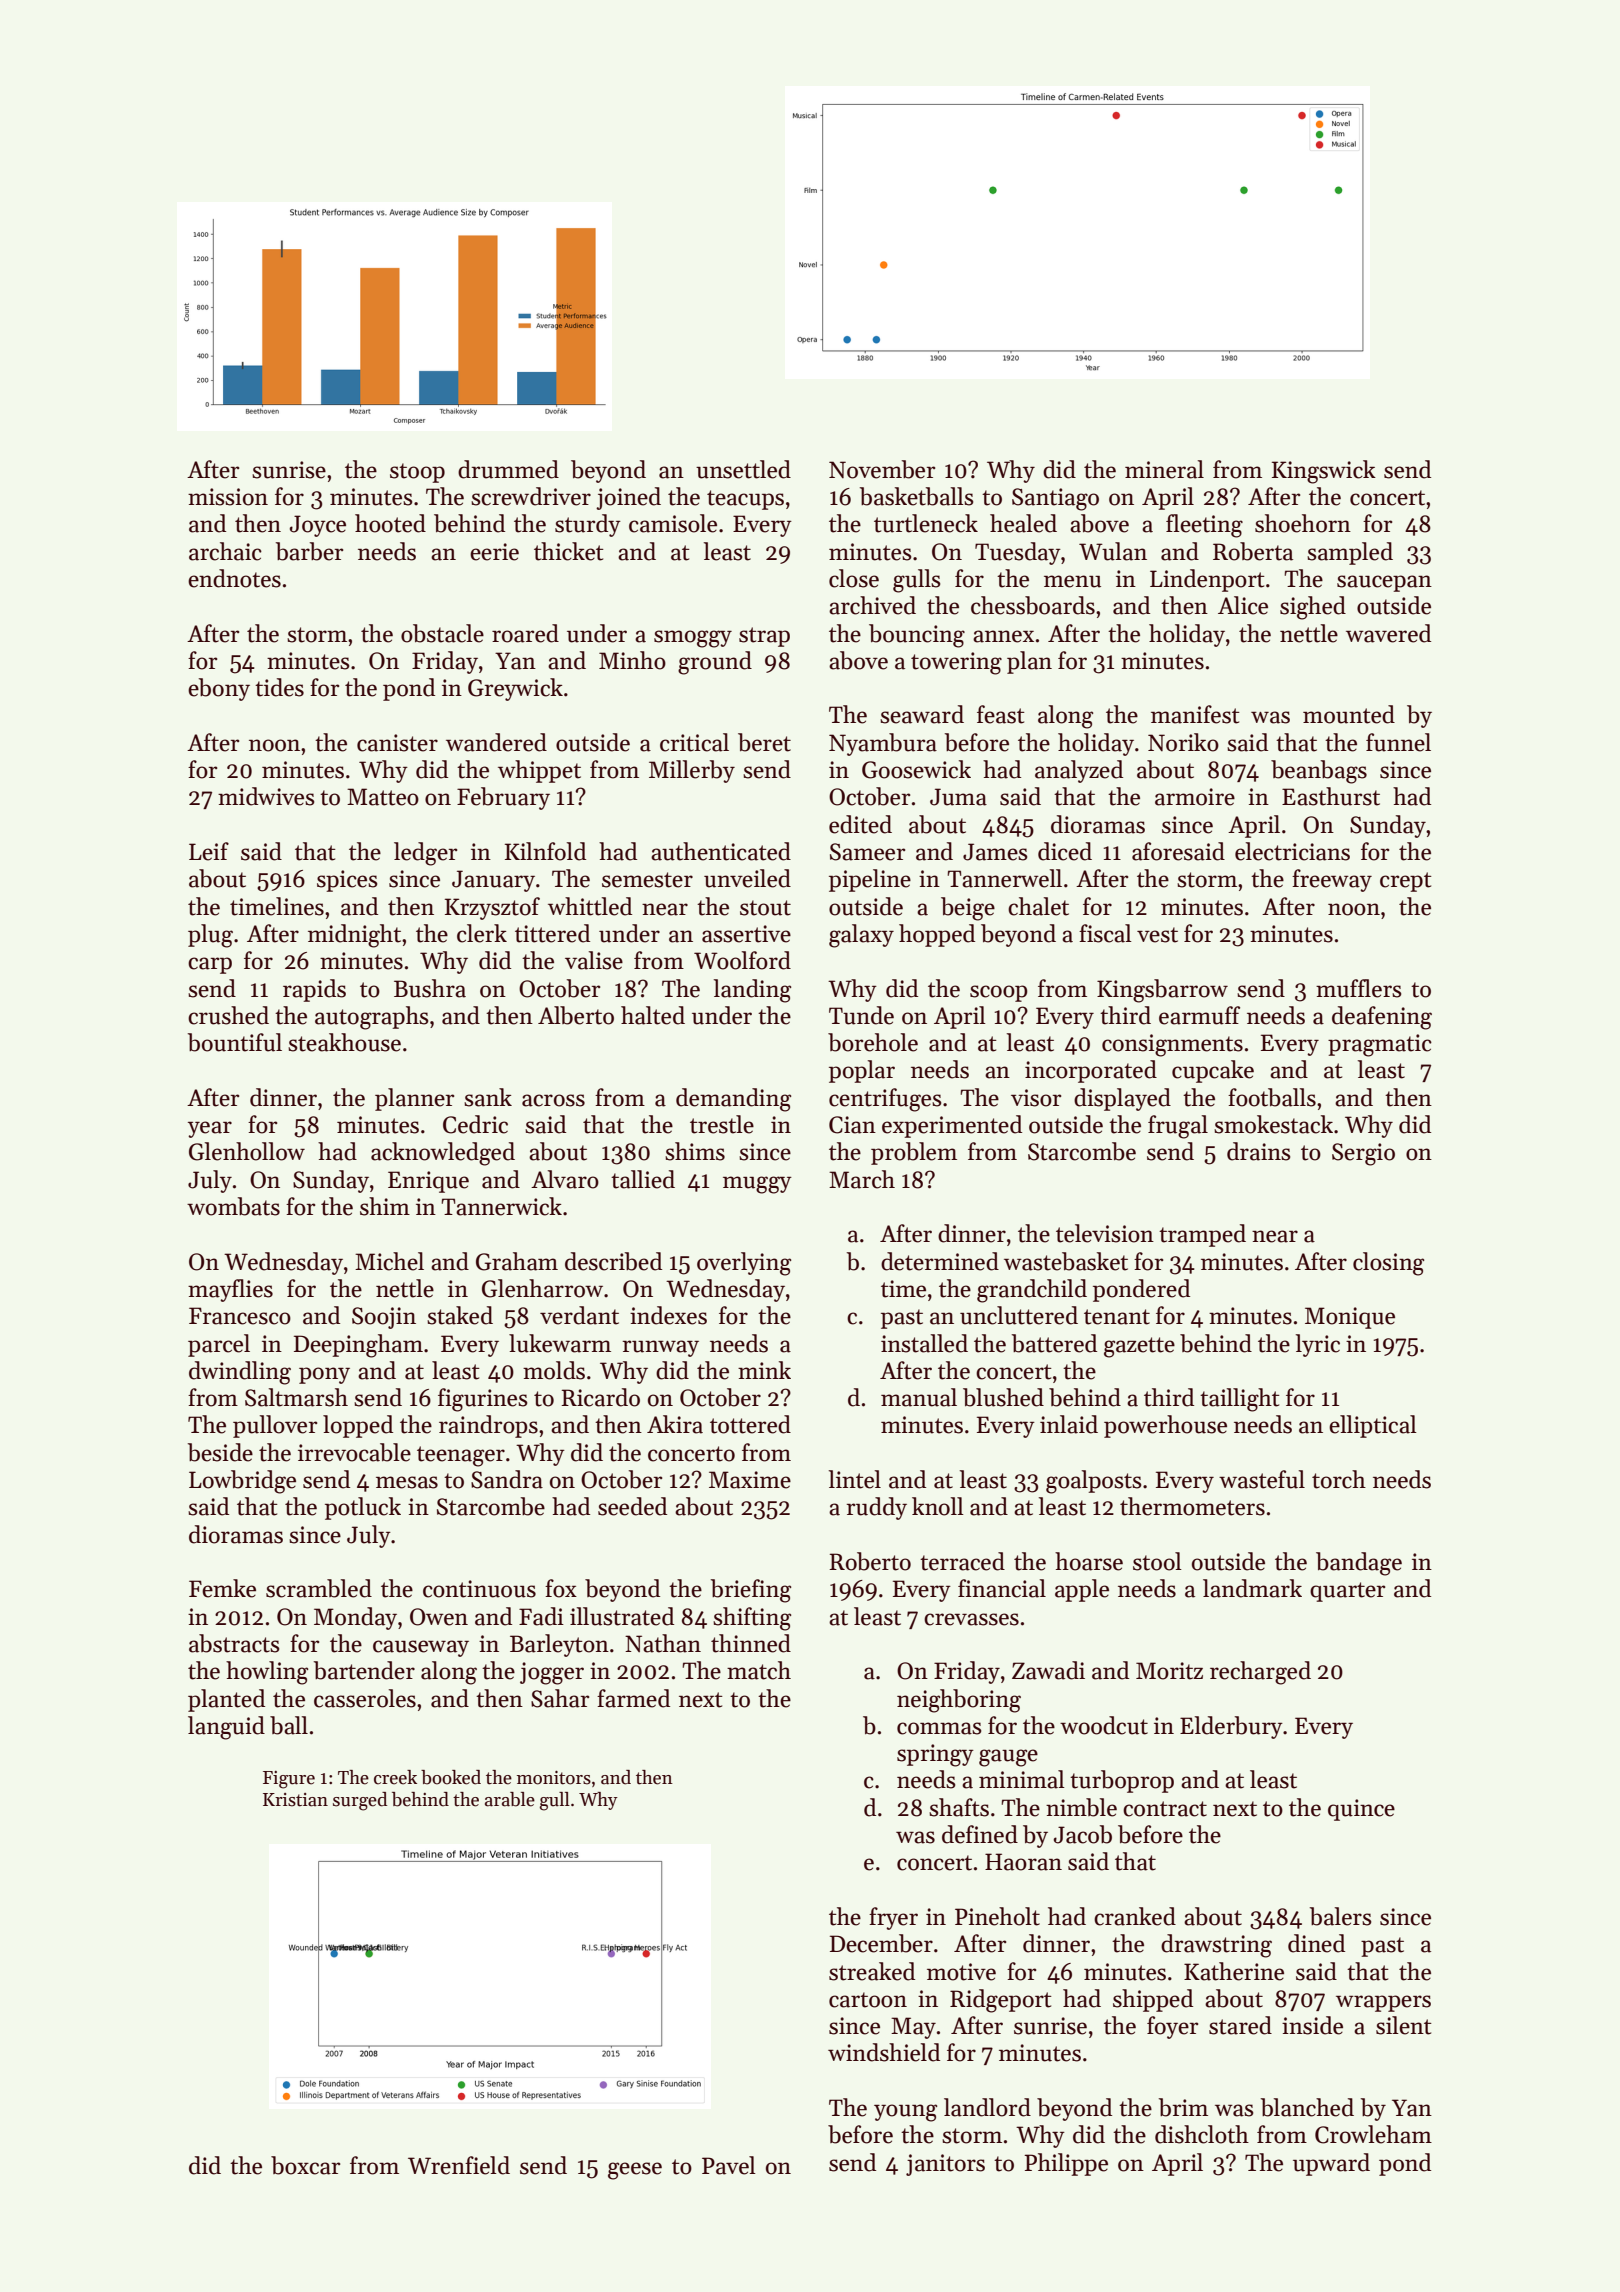 The width and height of the page is (1620, 2292). I want to click on acknowledged, so click(443, 1154).
